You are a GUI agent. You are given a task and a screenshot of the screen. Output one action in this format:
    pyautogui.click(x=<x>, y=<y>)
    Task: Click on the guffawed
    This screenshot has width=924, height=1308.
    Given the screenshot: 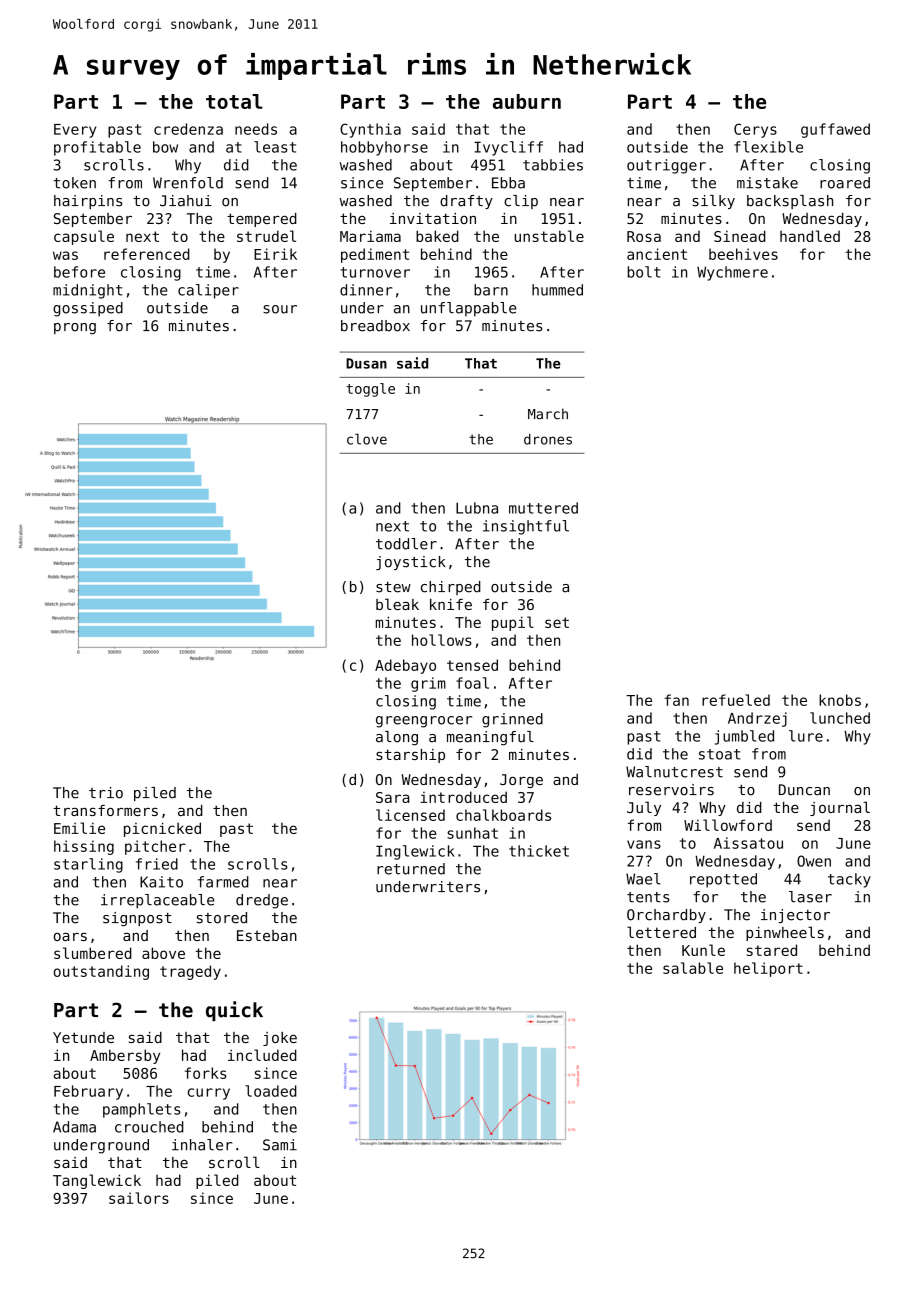 What is the action you would take?
    pyautogui.click(x=835, y=130)
